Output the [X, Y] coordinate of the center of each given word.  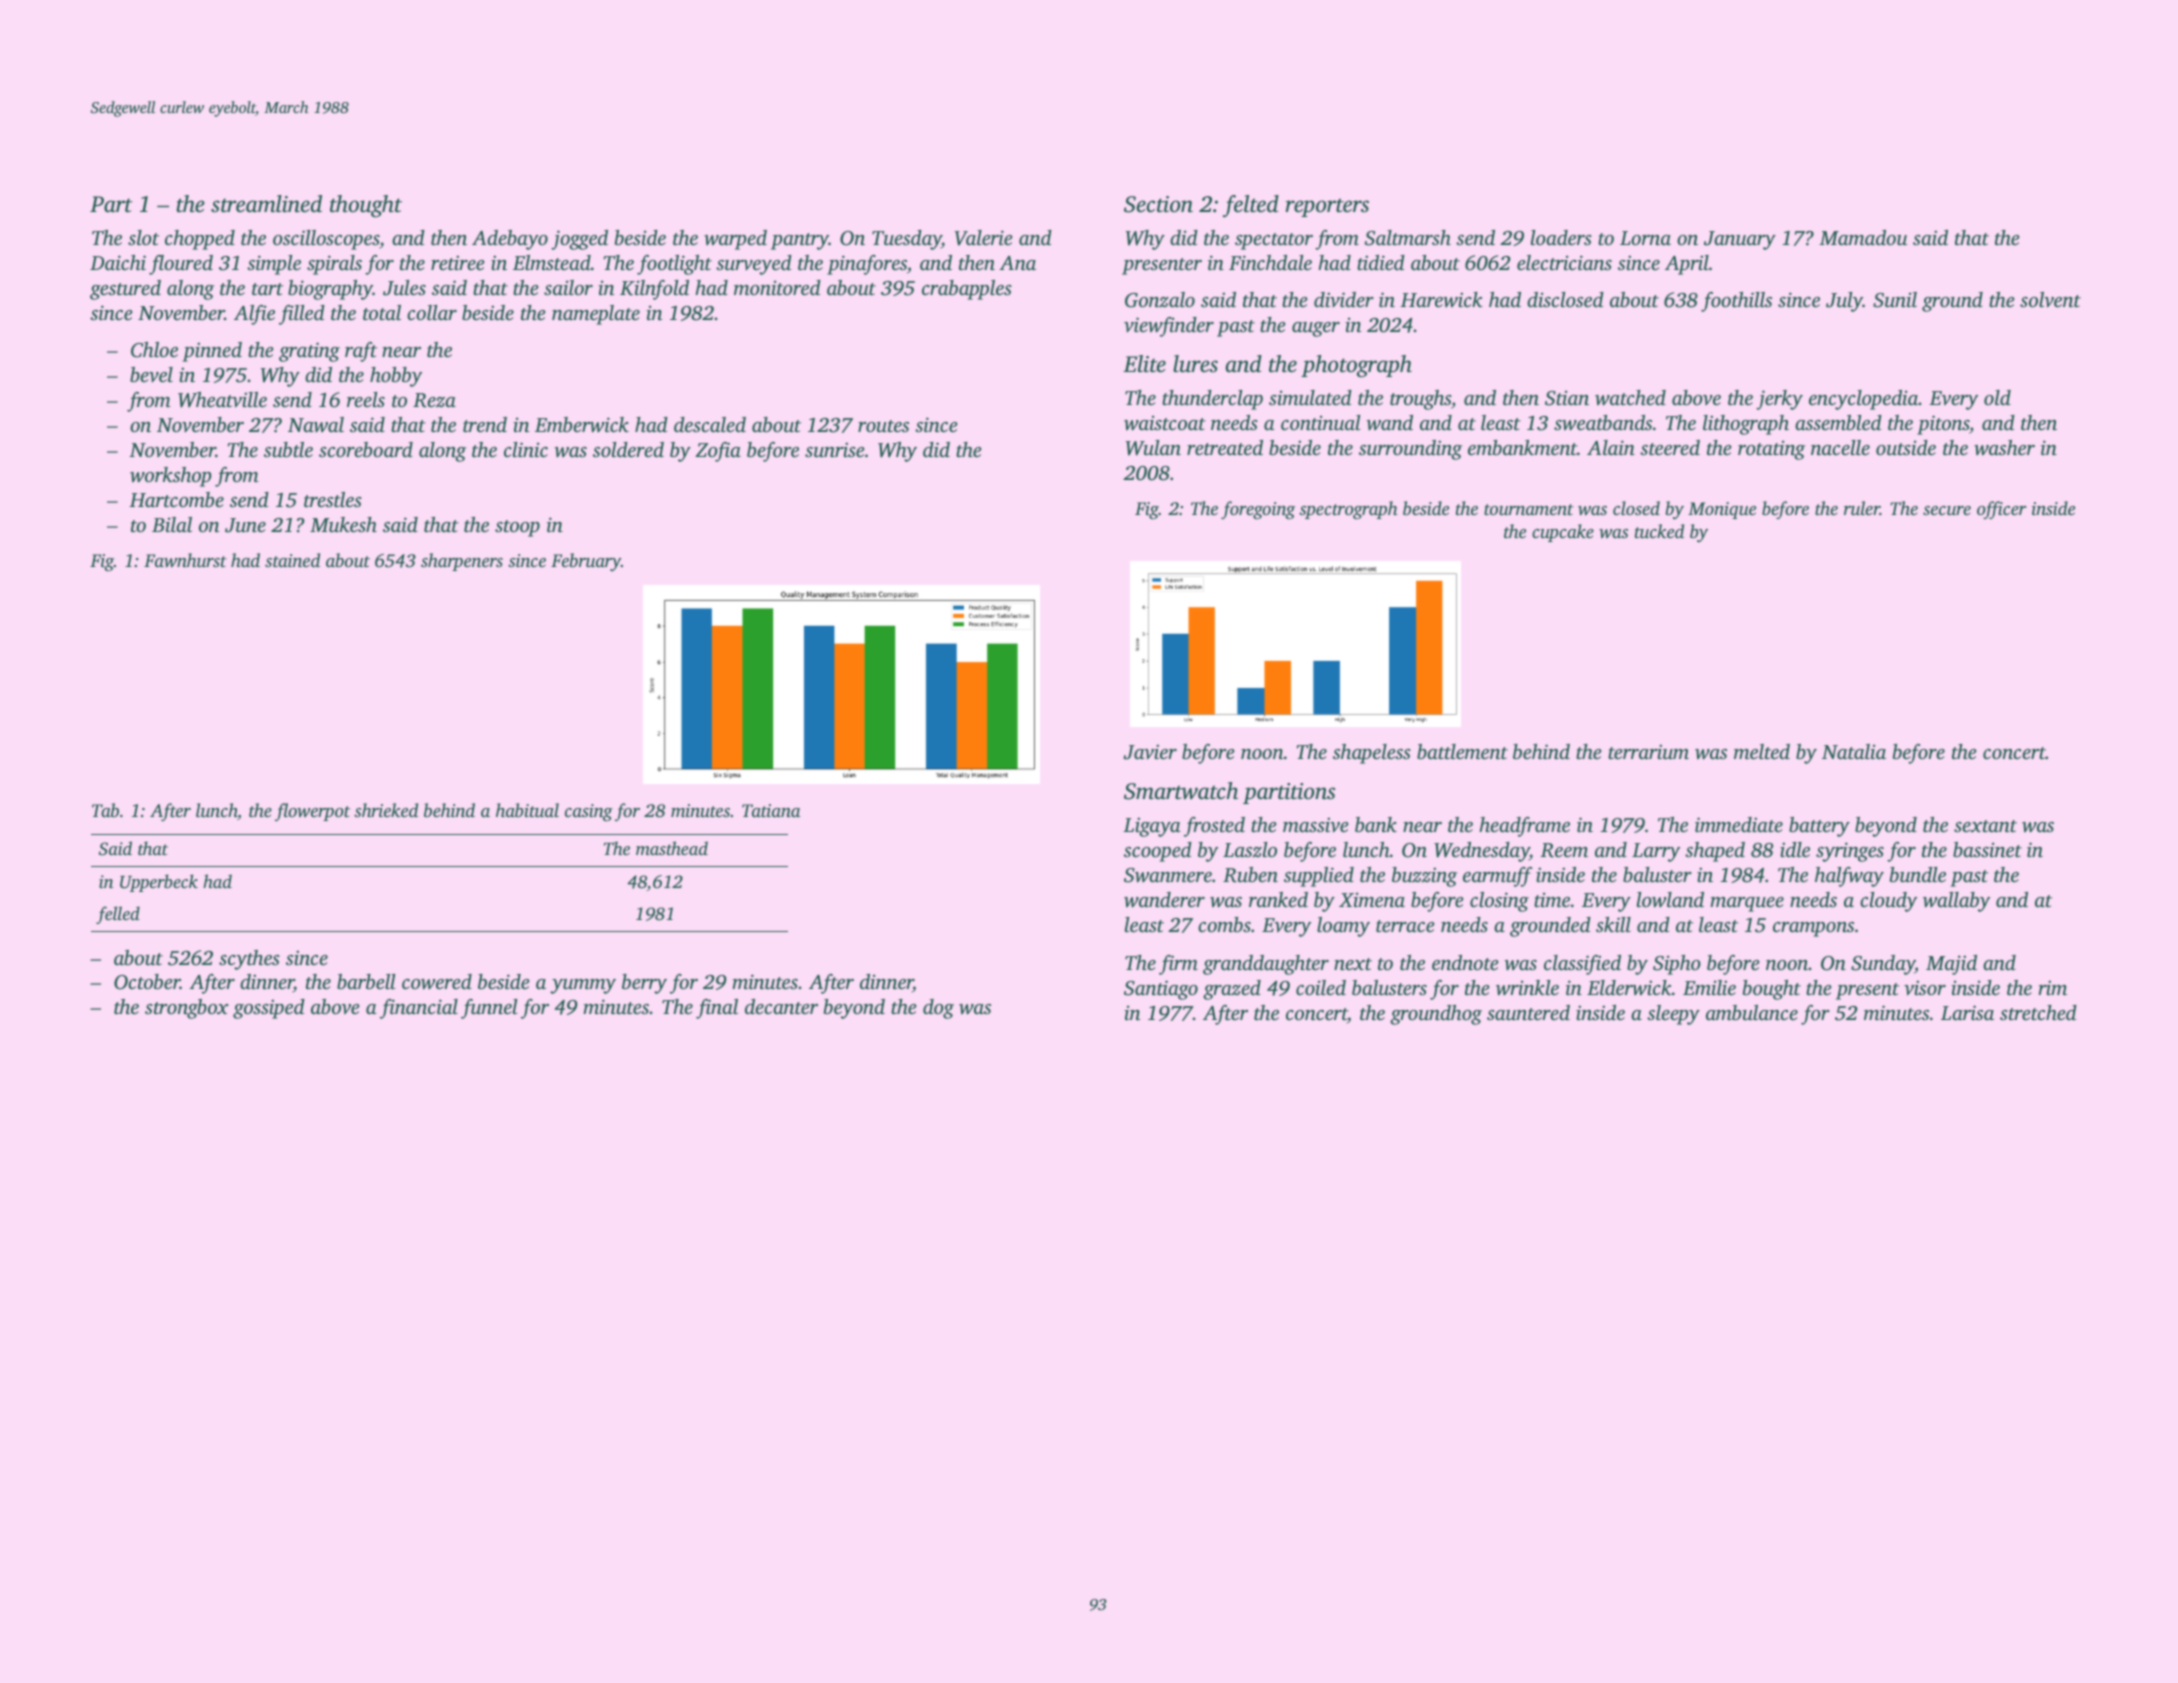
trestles [333, 499]
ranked [1278, 899]
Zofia [718, 452]
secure [1947, 510]
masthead [672, 848]
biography [330, 290]
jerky [1779, 400]
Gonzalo [1160, 300]
